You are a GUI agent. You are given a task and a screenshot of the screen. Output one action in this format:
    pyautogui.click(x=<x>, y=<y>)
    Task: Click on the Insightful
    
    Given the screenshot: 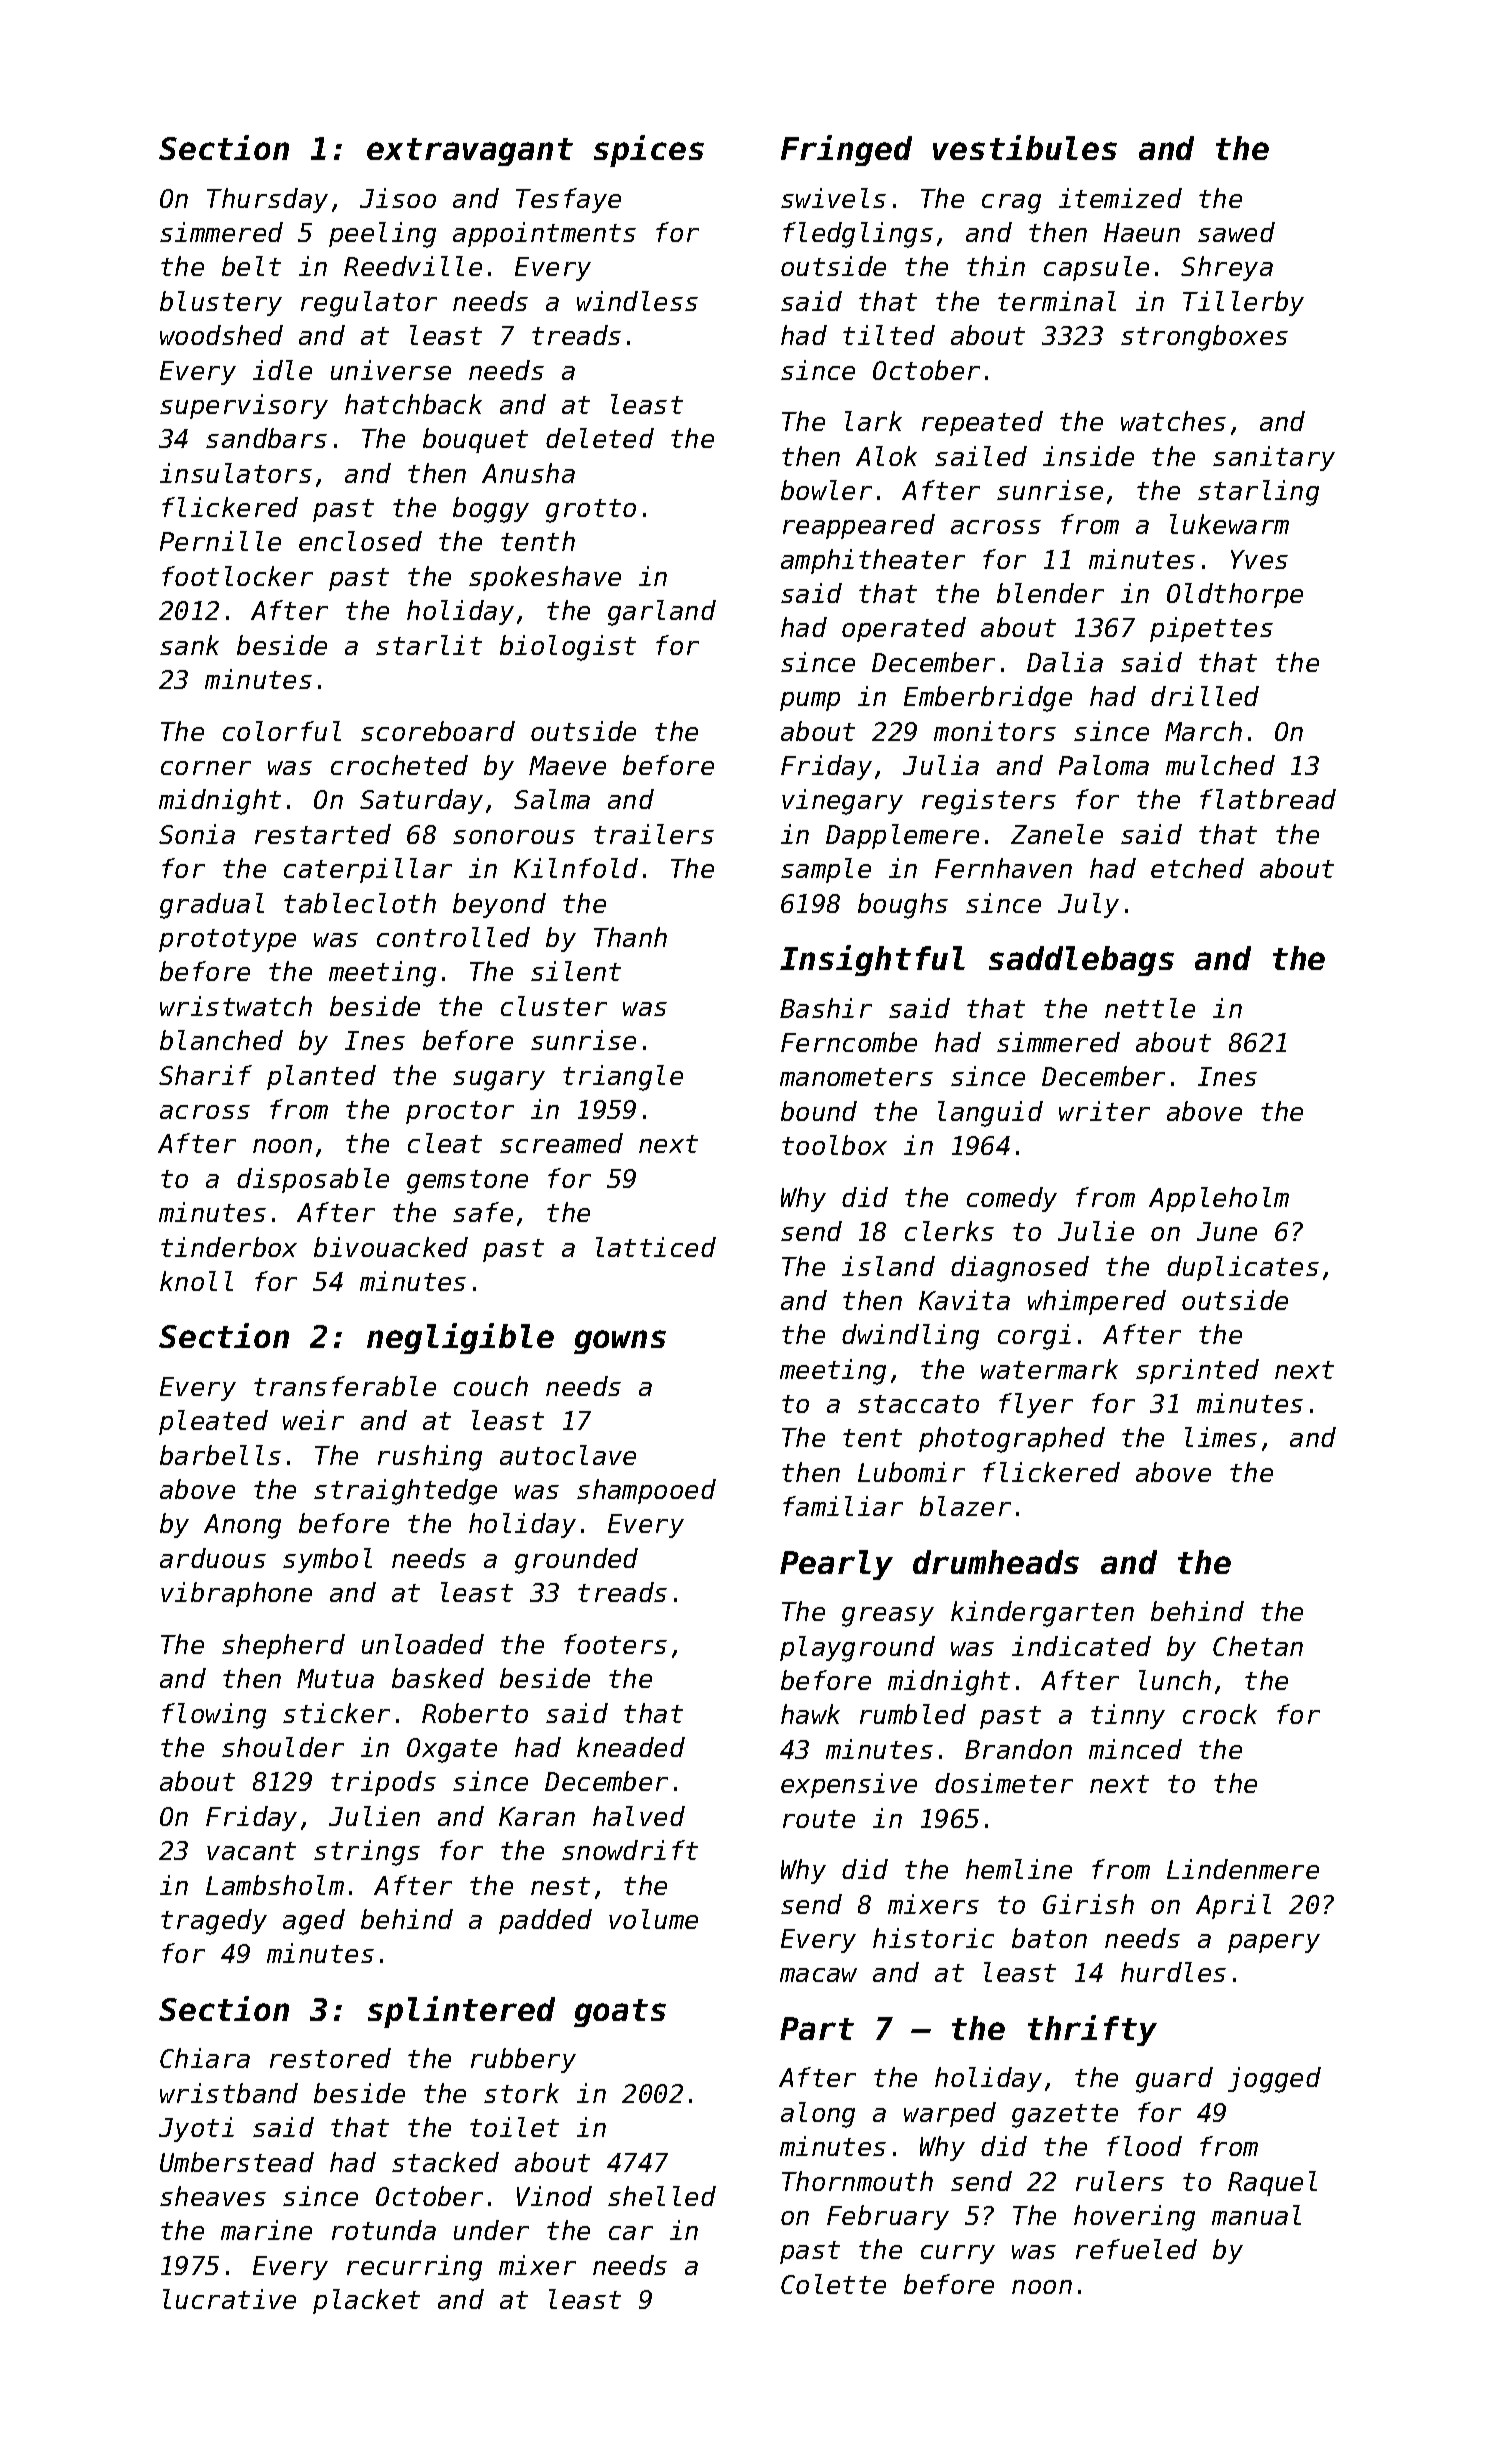 What is the action you would take?
    pyautogui.click(x=872, y=960)
